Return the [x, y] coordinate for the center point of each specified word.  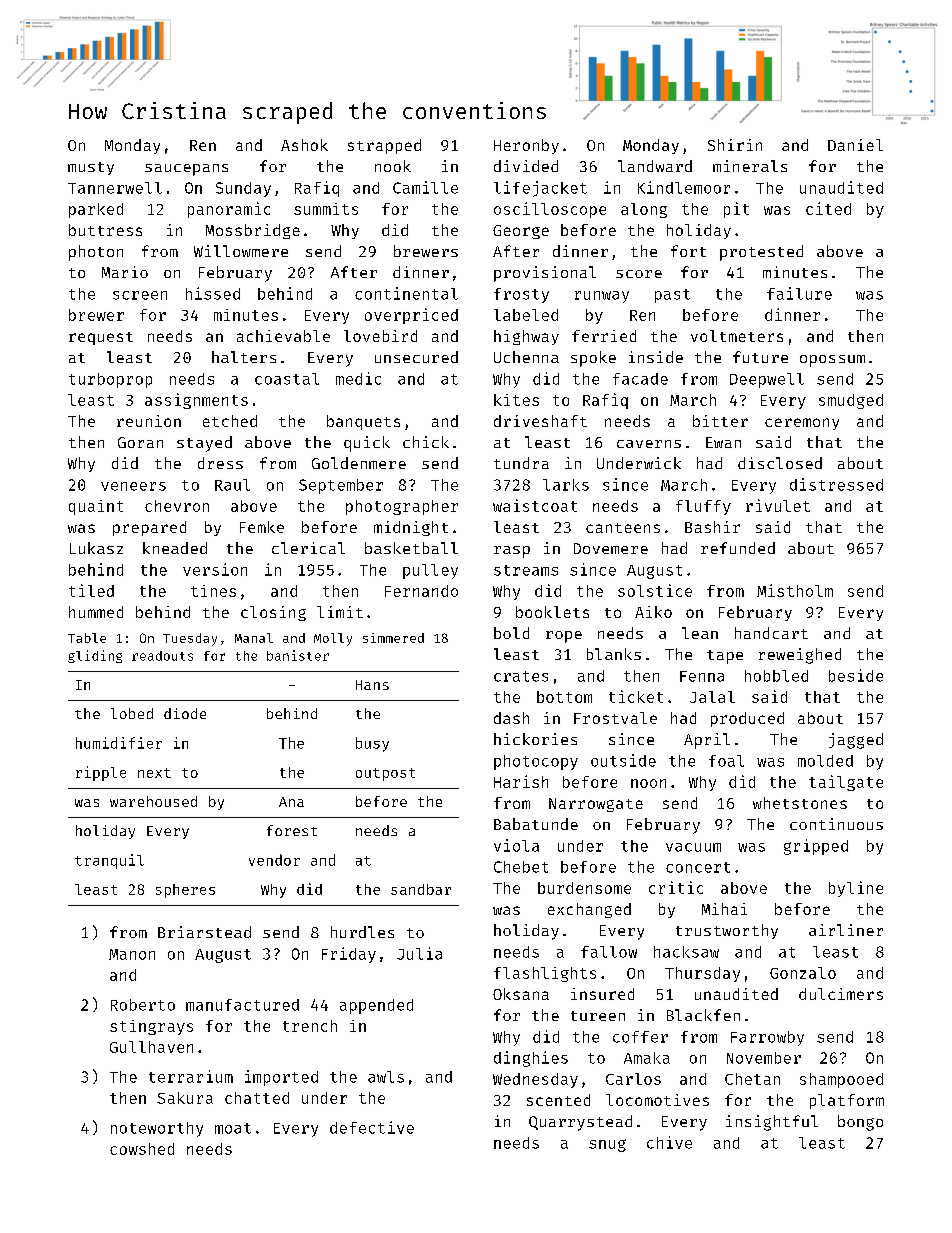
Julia [419, 953]
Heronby [526, 146]
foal [726, 761]
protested [761, 253]
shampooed [841, 1080]
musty [91, 168]
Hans [372, 685]
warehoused [153, 801]
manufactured [242, 1005]
